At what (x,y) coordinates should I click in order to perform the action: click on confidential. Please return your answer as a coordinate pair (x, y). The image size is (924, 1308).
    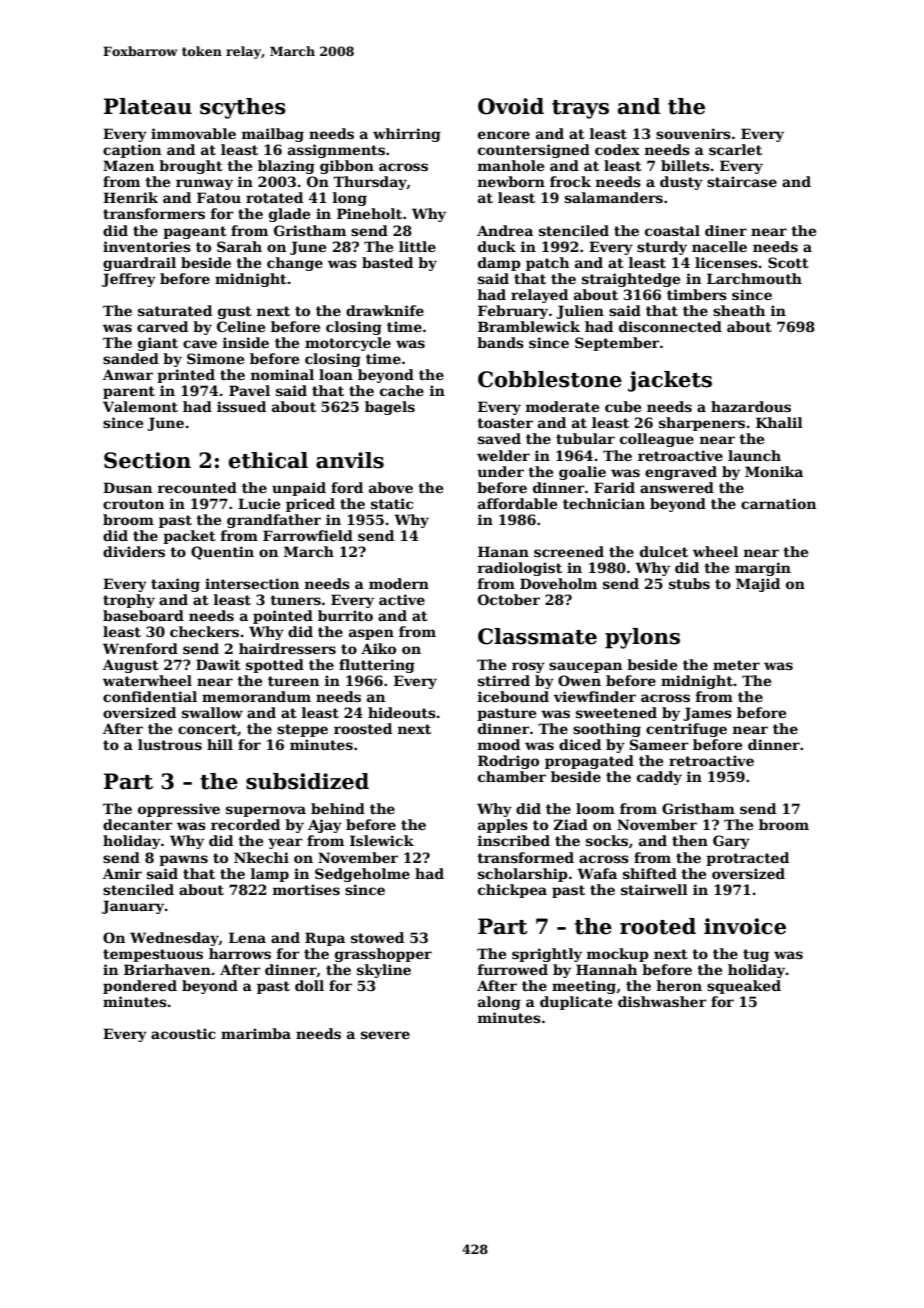
    Looking at the image, I should click on (150, 696).
